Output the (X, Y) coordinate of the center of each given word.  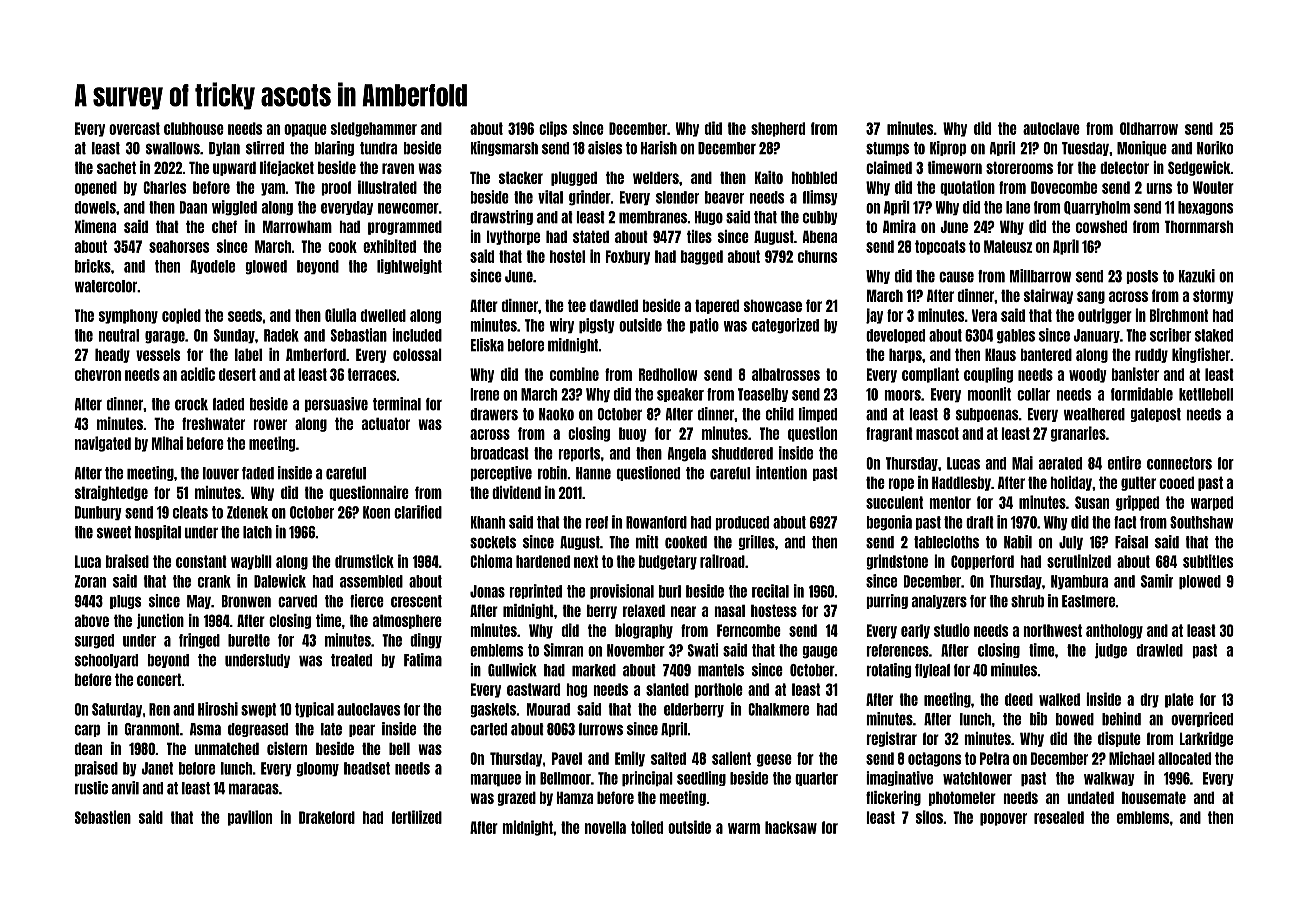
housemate (1154, 797)
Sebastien (103, 817)
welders (656, 177)
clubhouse (194, 128)
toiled (647, 827)
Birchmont (1179, 315)
